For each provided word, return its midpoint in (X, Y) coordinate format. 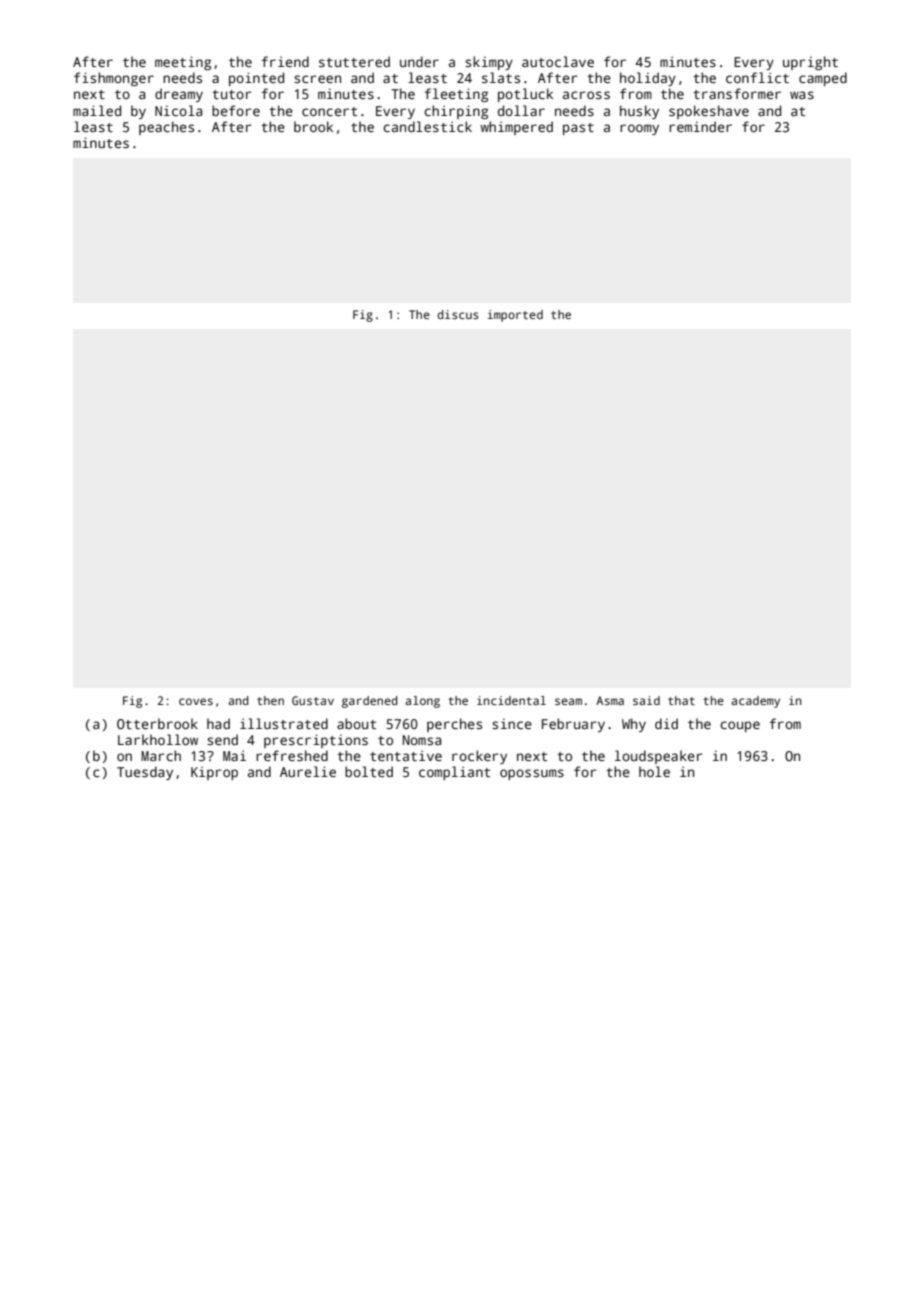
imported (515, 316)
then (270, 700)
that (681, 700)
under (419, 61)
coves (196, 701)
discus (458, 314)
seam (568, 701)
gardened (370, 702)
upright (810, 63)
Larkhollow (158, 739)
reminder (700, 126)
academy (755, 702)
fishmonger (114, 79)
